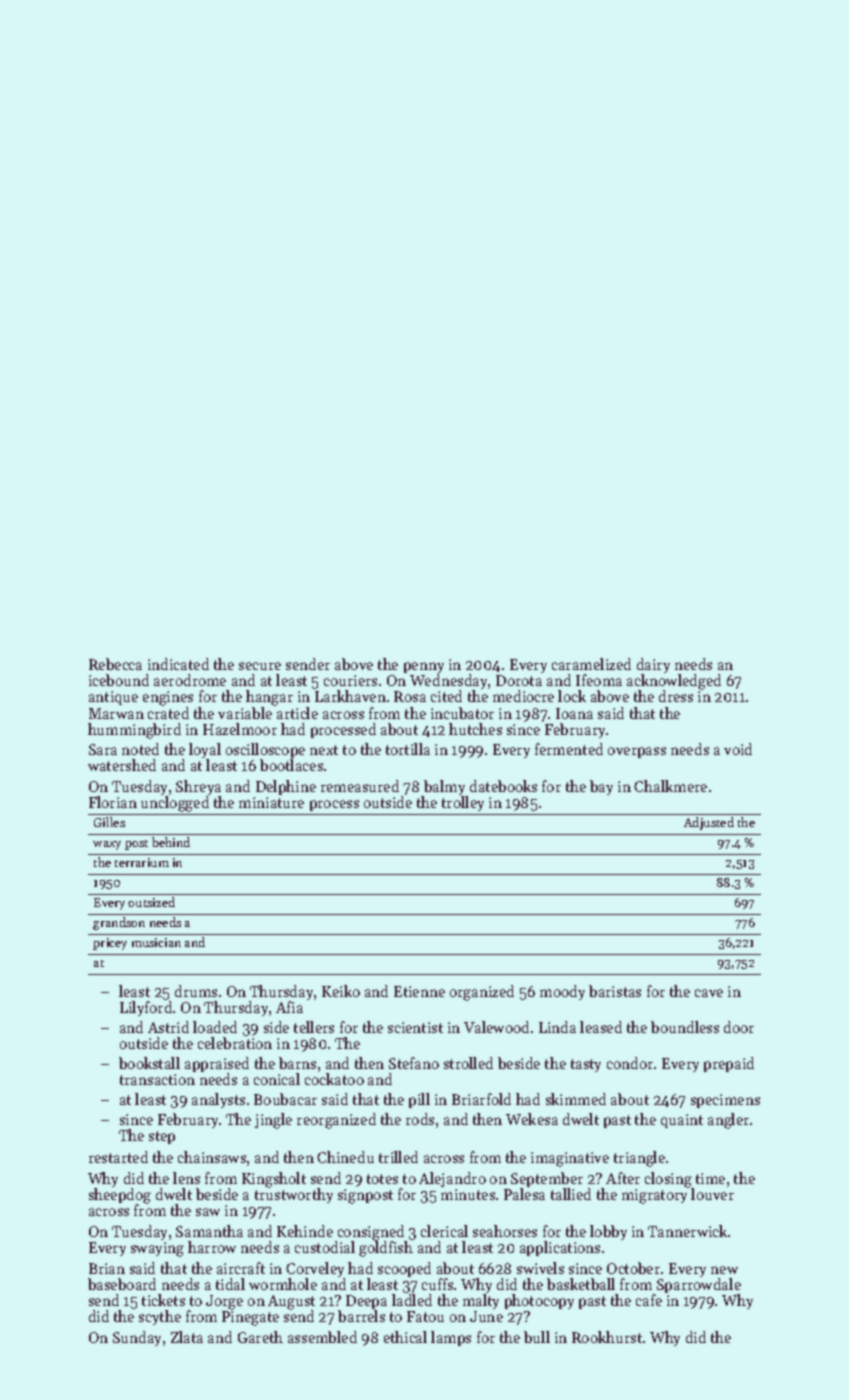  What do you see at coordinates (250, 1318) in the page?
I see `Pinegate` at bounding box center [250, 1318].
